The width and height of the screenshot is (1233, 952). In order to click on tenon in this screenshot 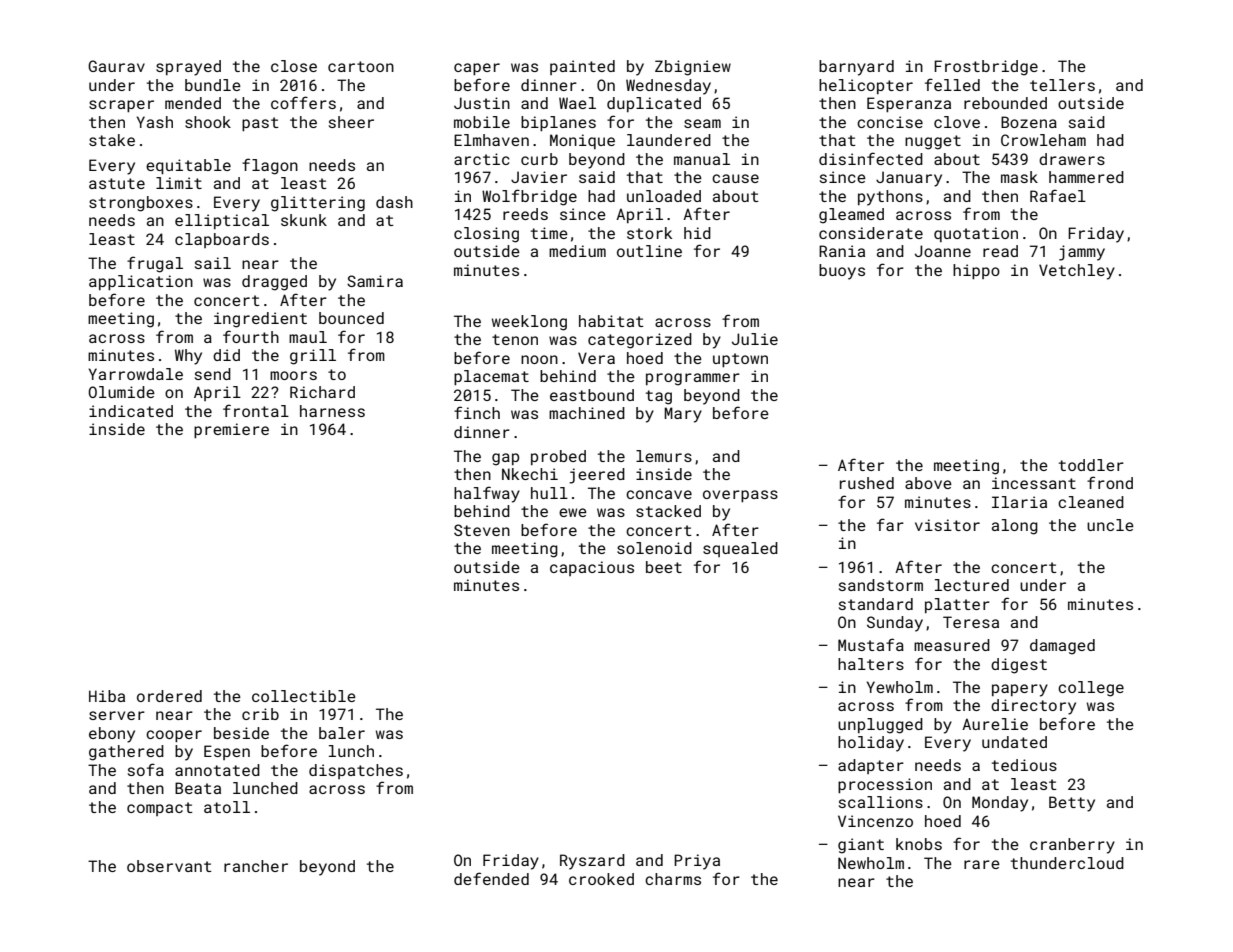, I will do `click(515, 339)`.
